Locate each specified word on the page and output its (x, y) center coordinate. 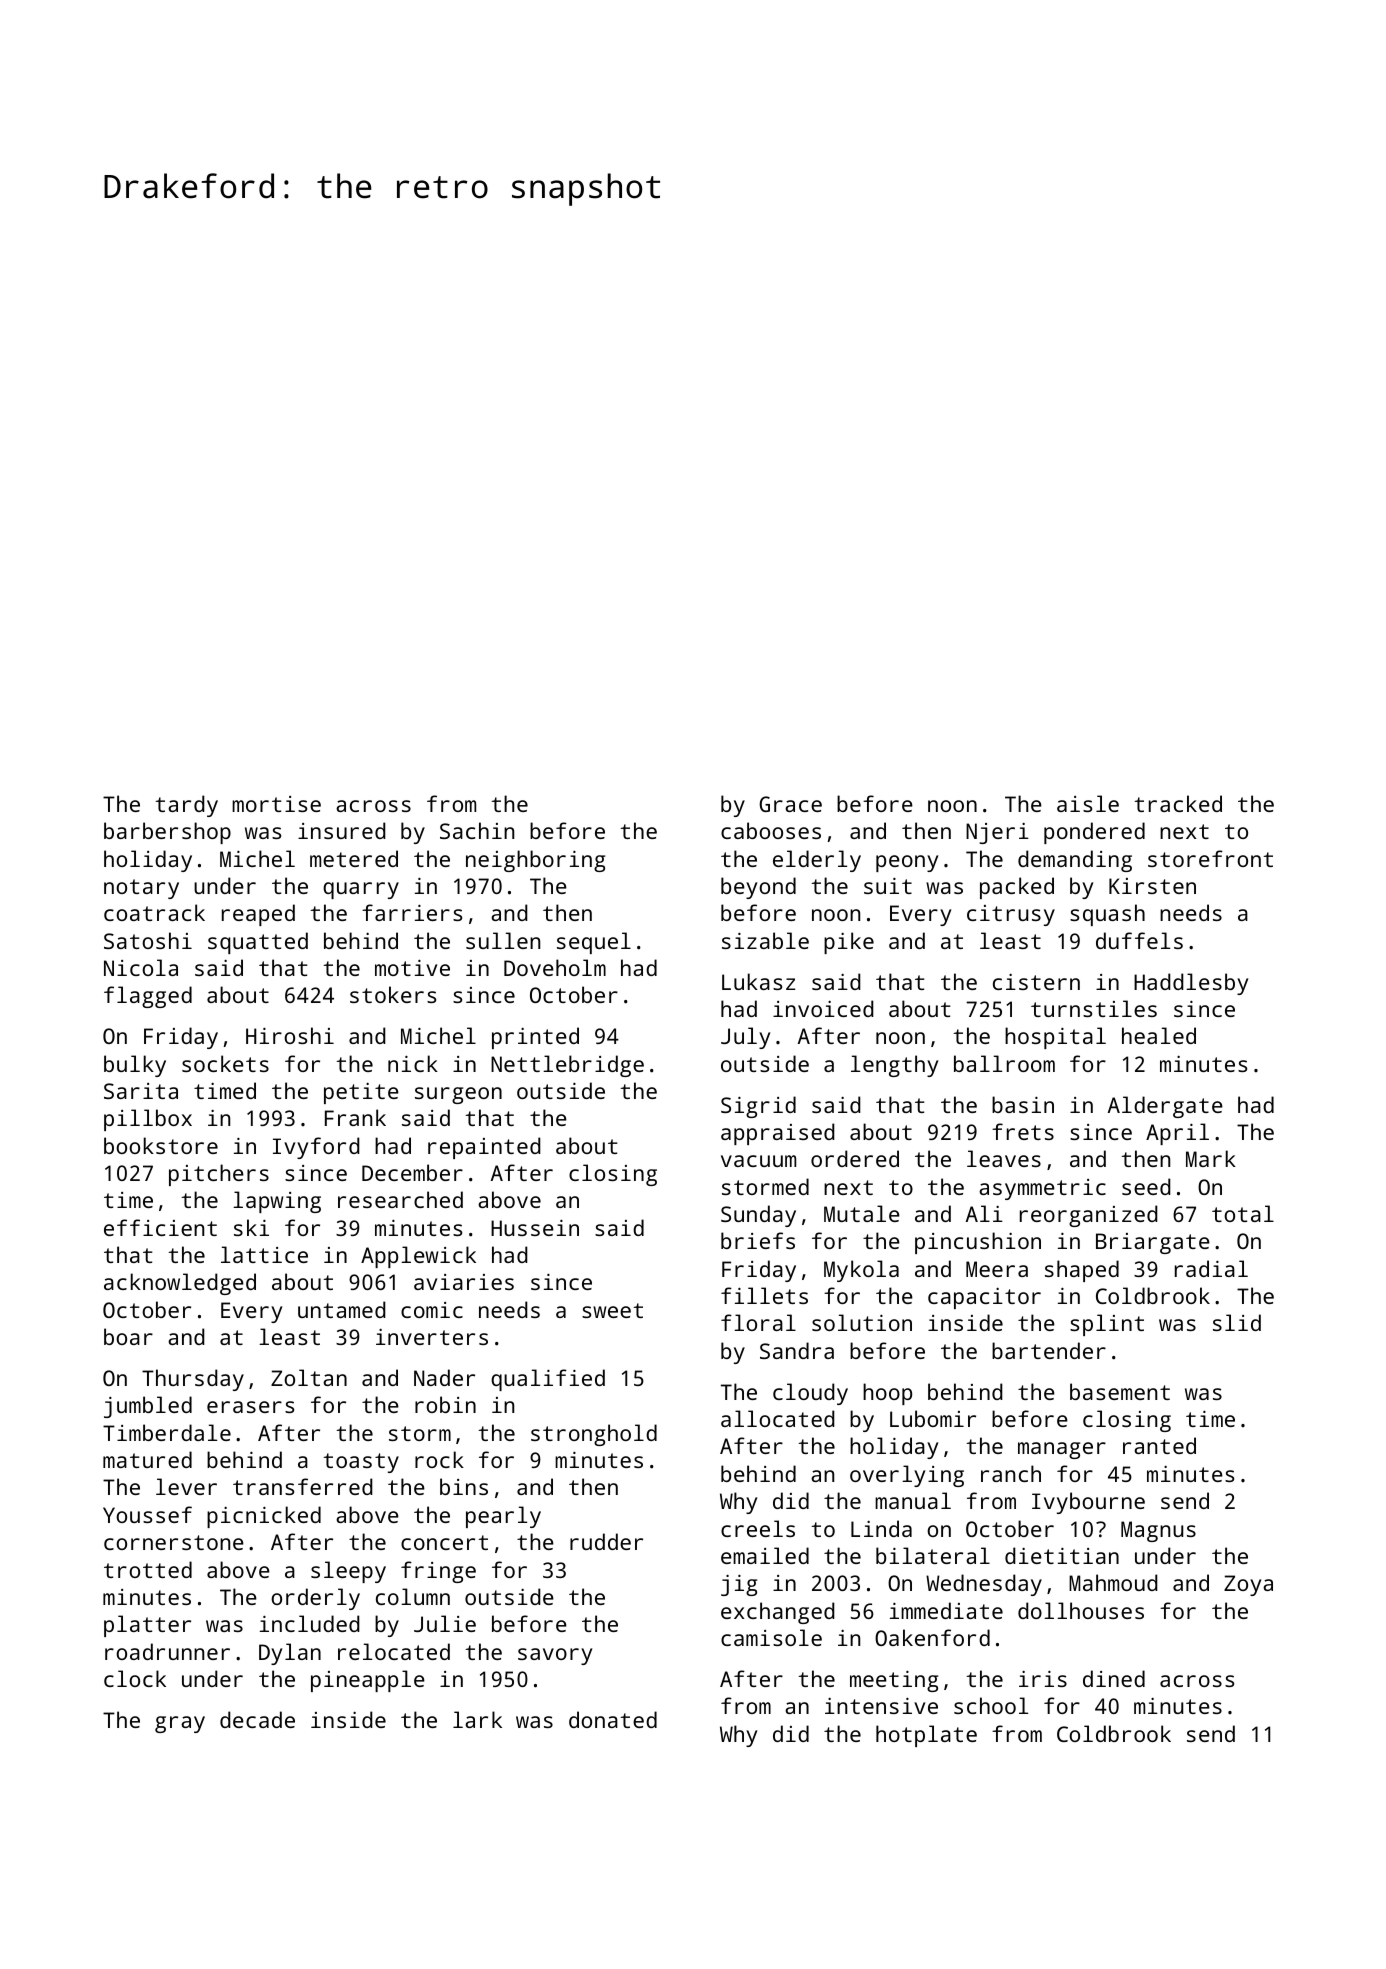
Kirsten (1152, 886)
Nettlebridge (567, 1066)
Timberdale (167, 1432)
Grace (790, 804)
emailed (765, 1555)
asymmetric (1042, 1189)
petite (361, 1093)
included (310, 1623)
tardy (186, 806)
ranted (1159, 1445)
